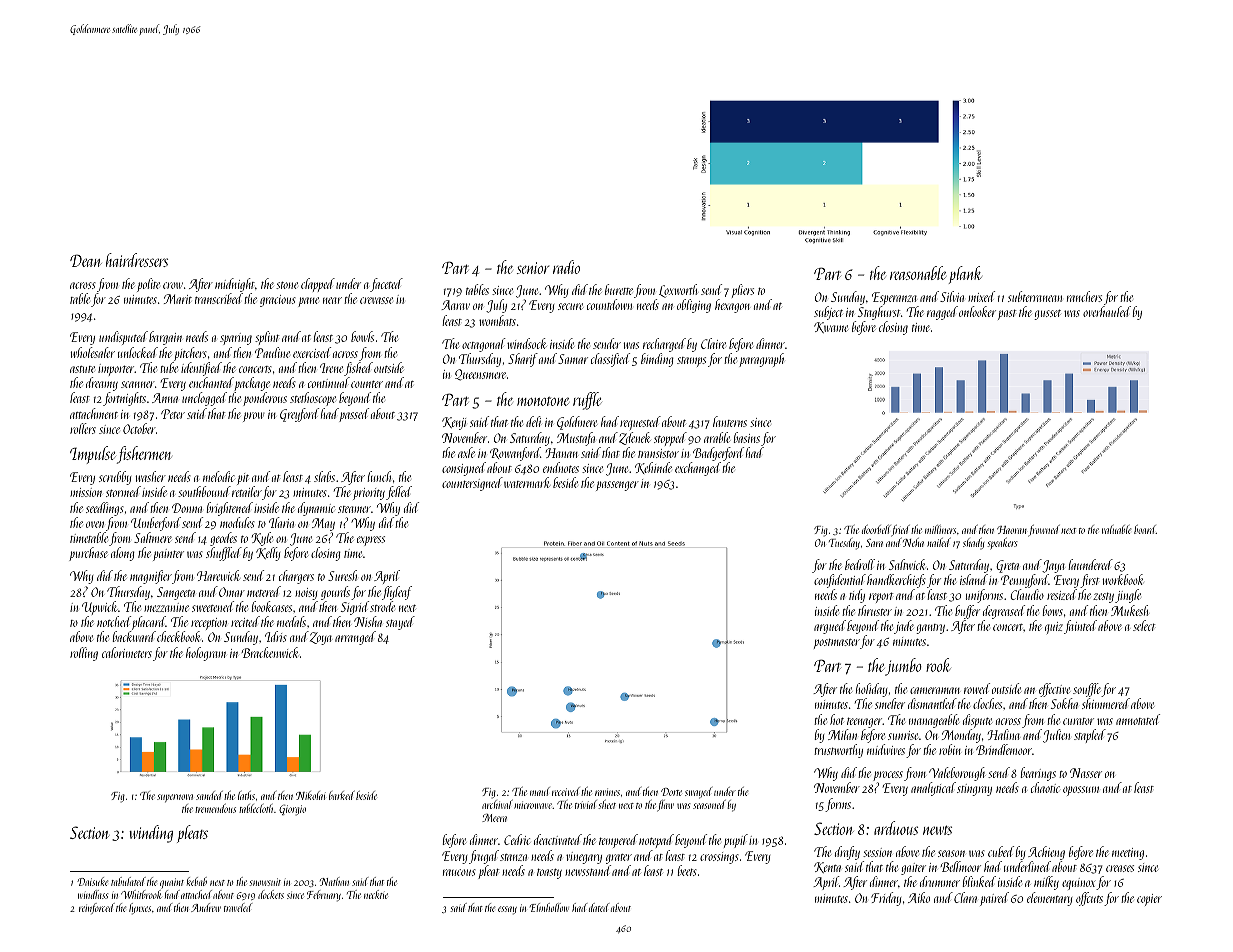 This image has height=952, width=1233. What do you see at coordinates (386, 285) in the image?
I see `faceted` at bounding box center [386, 285].
